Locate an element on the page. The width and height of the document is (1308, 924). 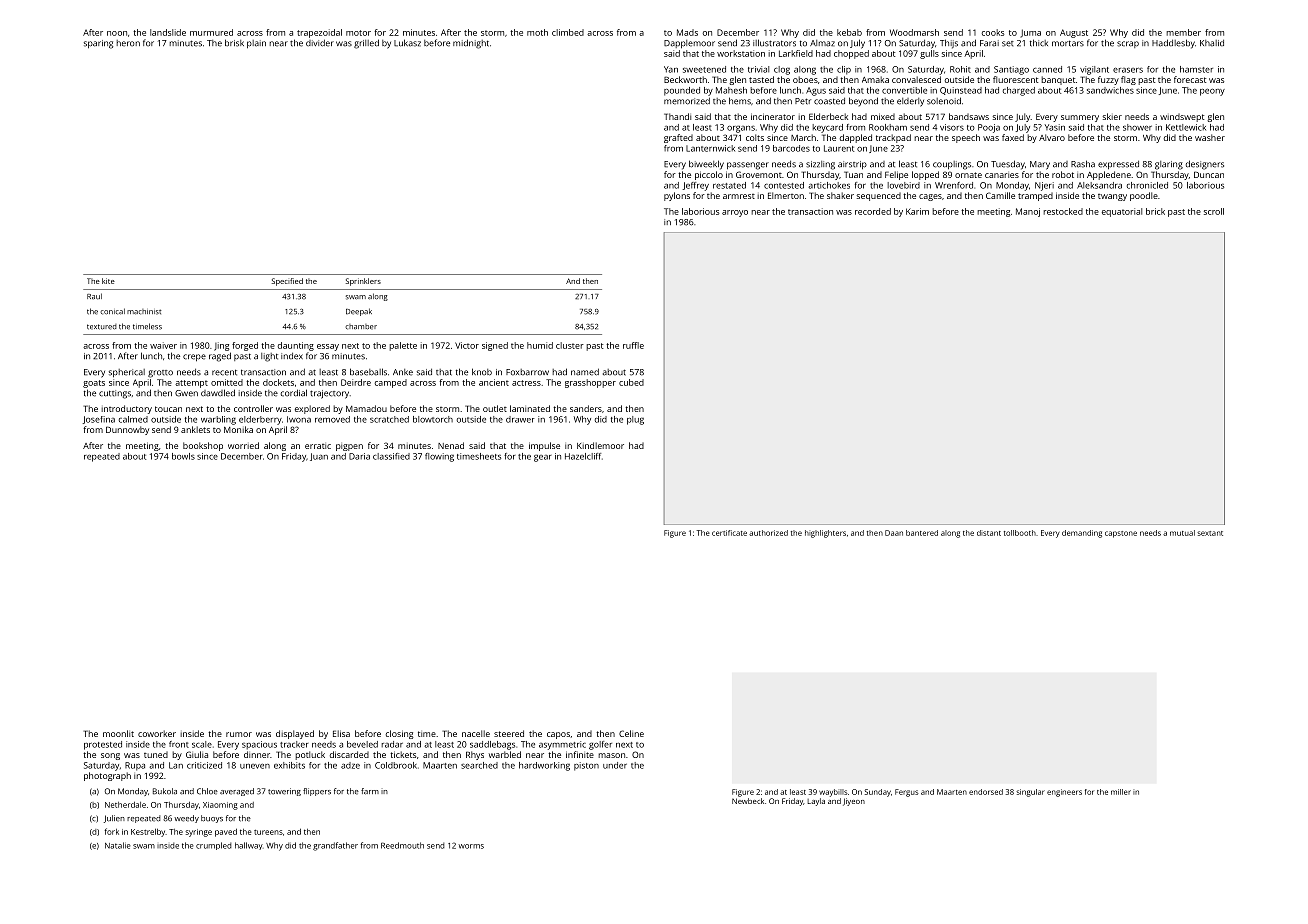
certificate is located at coordinates (729, 533).
